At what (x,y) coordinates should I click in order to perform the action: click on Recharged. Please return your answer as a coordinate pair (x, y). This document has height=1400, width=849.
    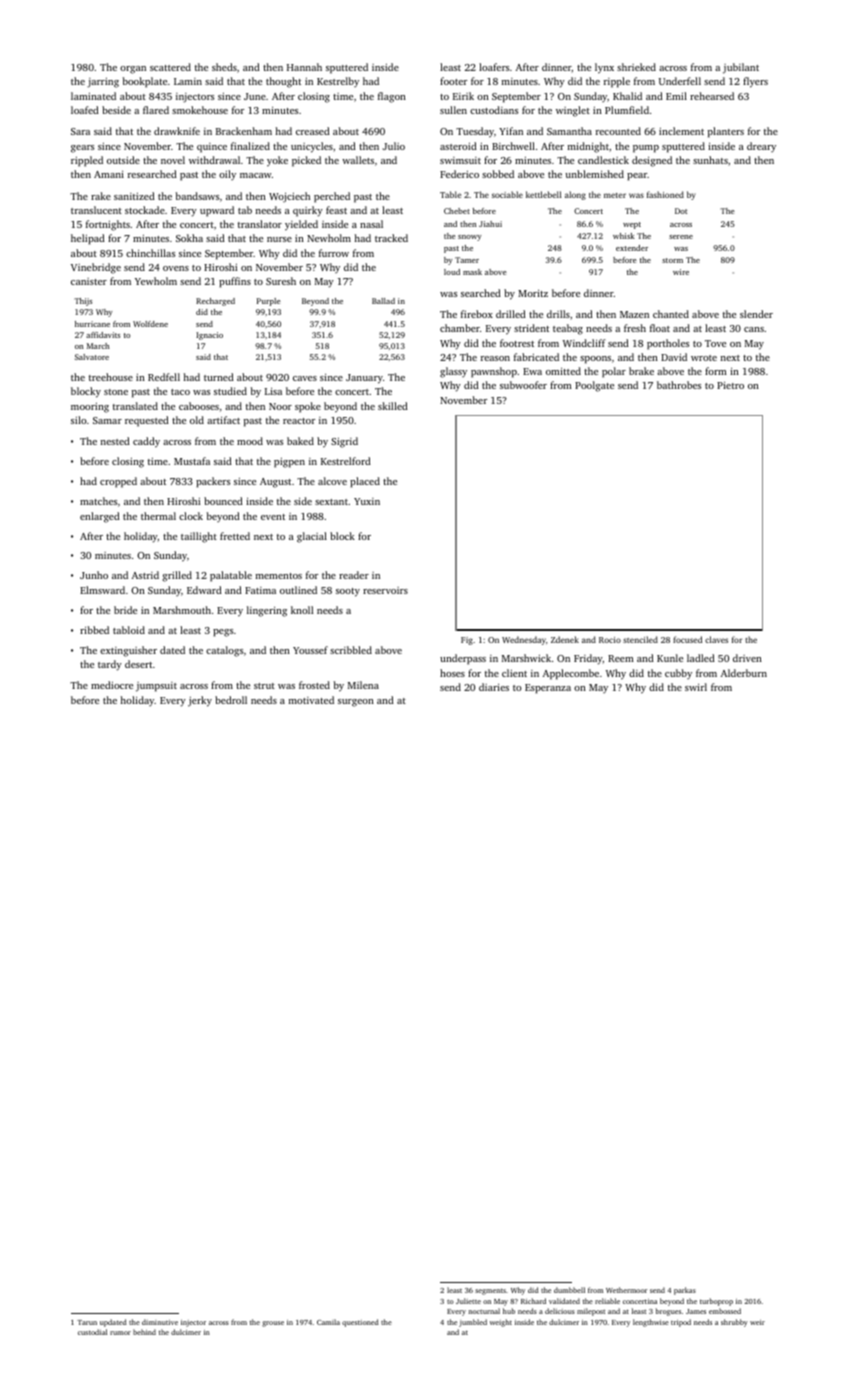
    Looking at the image, I should click on (215, 302).
